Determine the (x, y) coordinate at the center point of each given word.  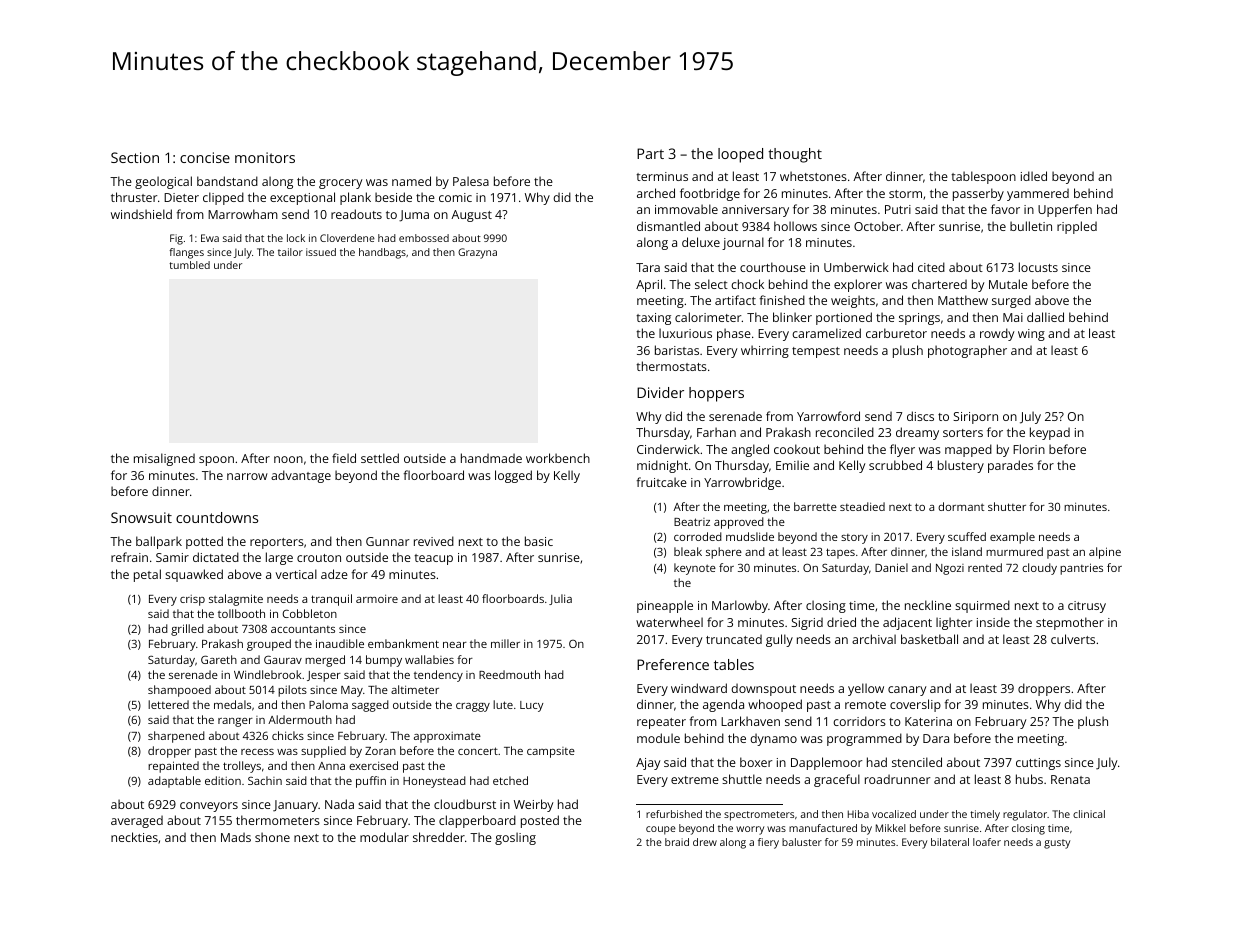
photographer (967, 351)
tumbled (189, 265)
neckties (134, 837)
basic (539, 541)
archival (874, 639)
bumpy (384, 661)
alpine (1105, 553)
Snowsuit (141, 517)
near (455, 645)
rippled (1077, 227)
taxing (653, 319)
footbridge (710, 194)
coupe (661, 830)
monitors (265, 157)
